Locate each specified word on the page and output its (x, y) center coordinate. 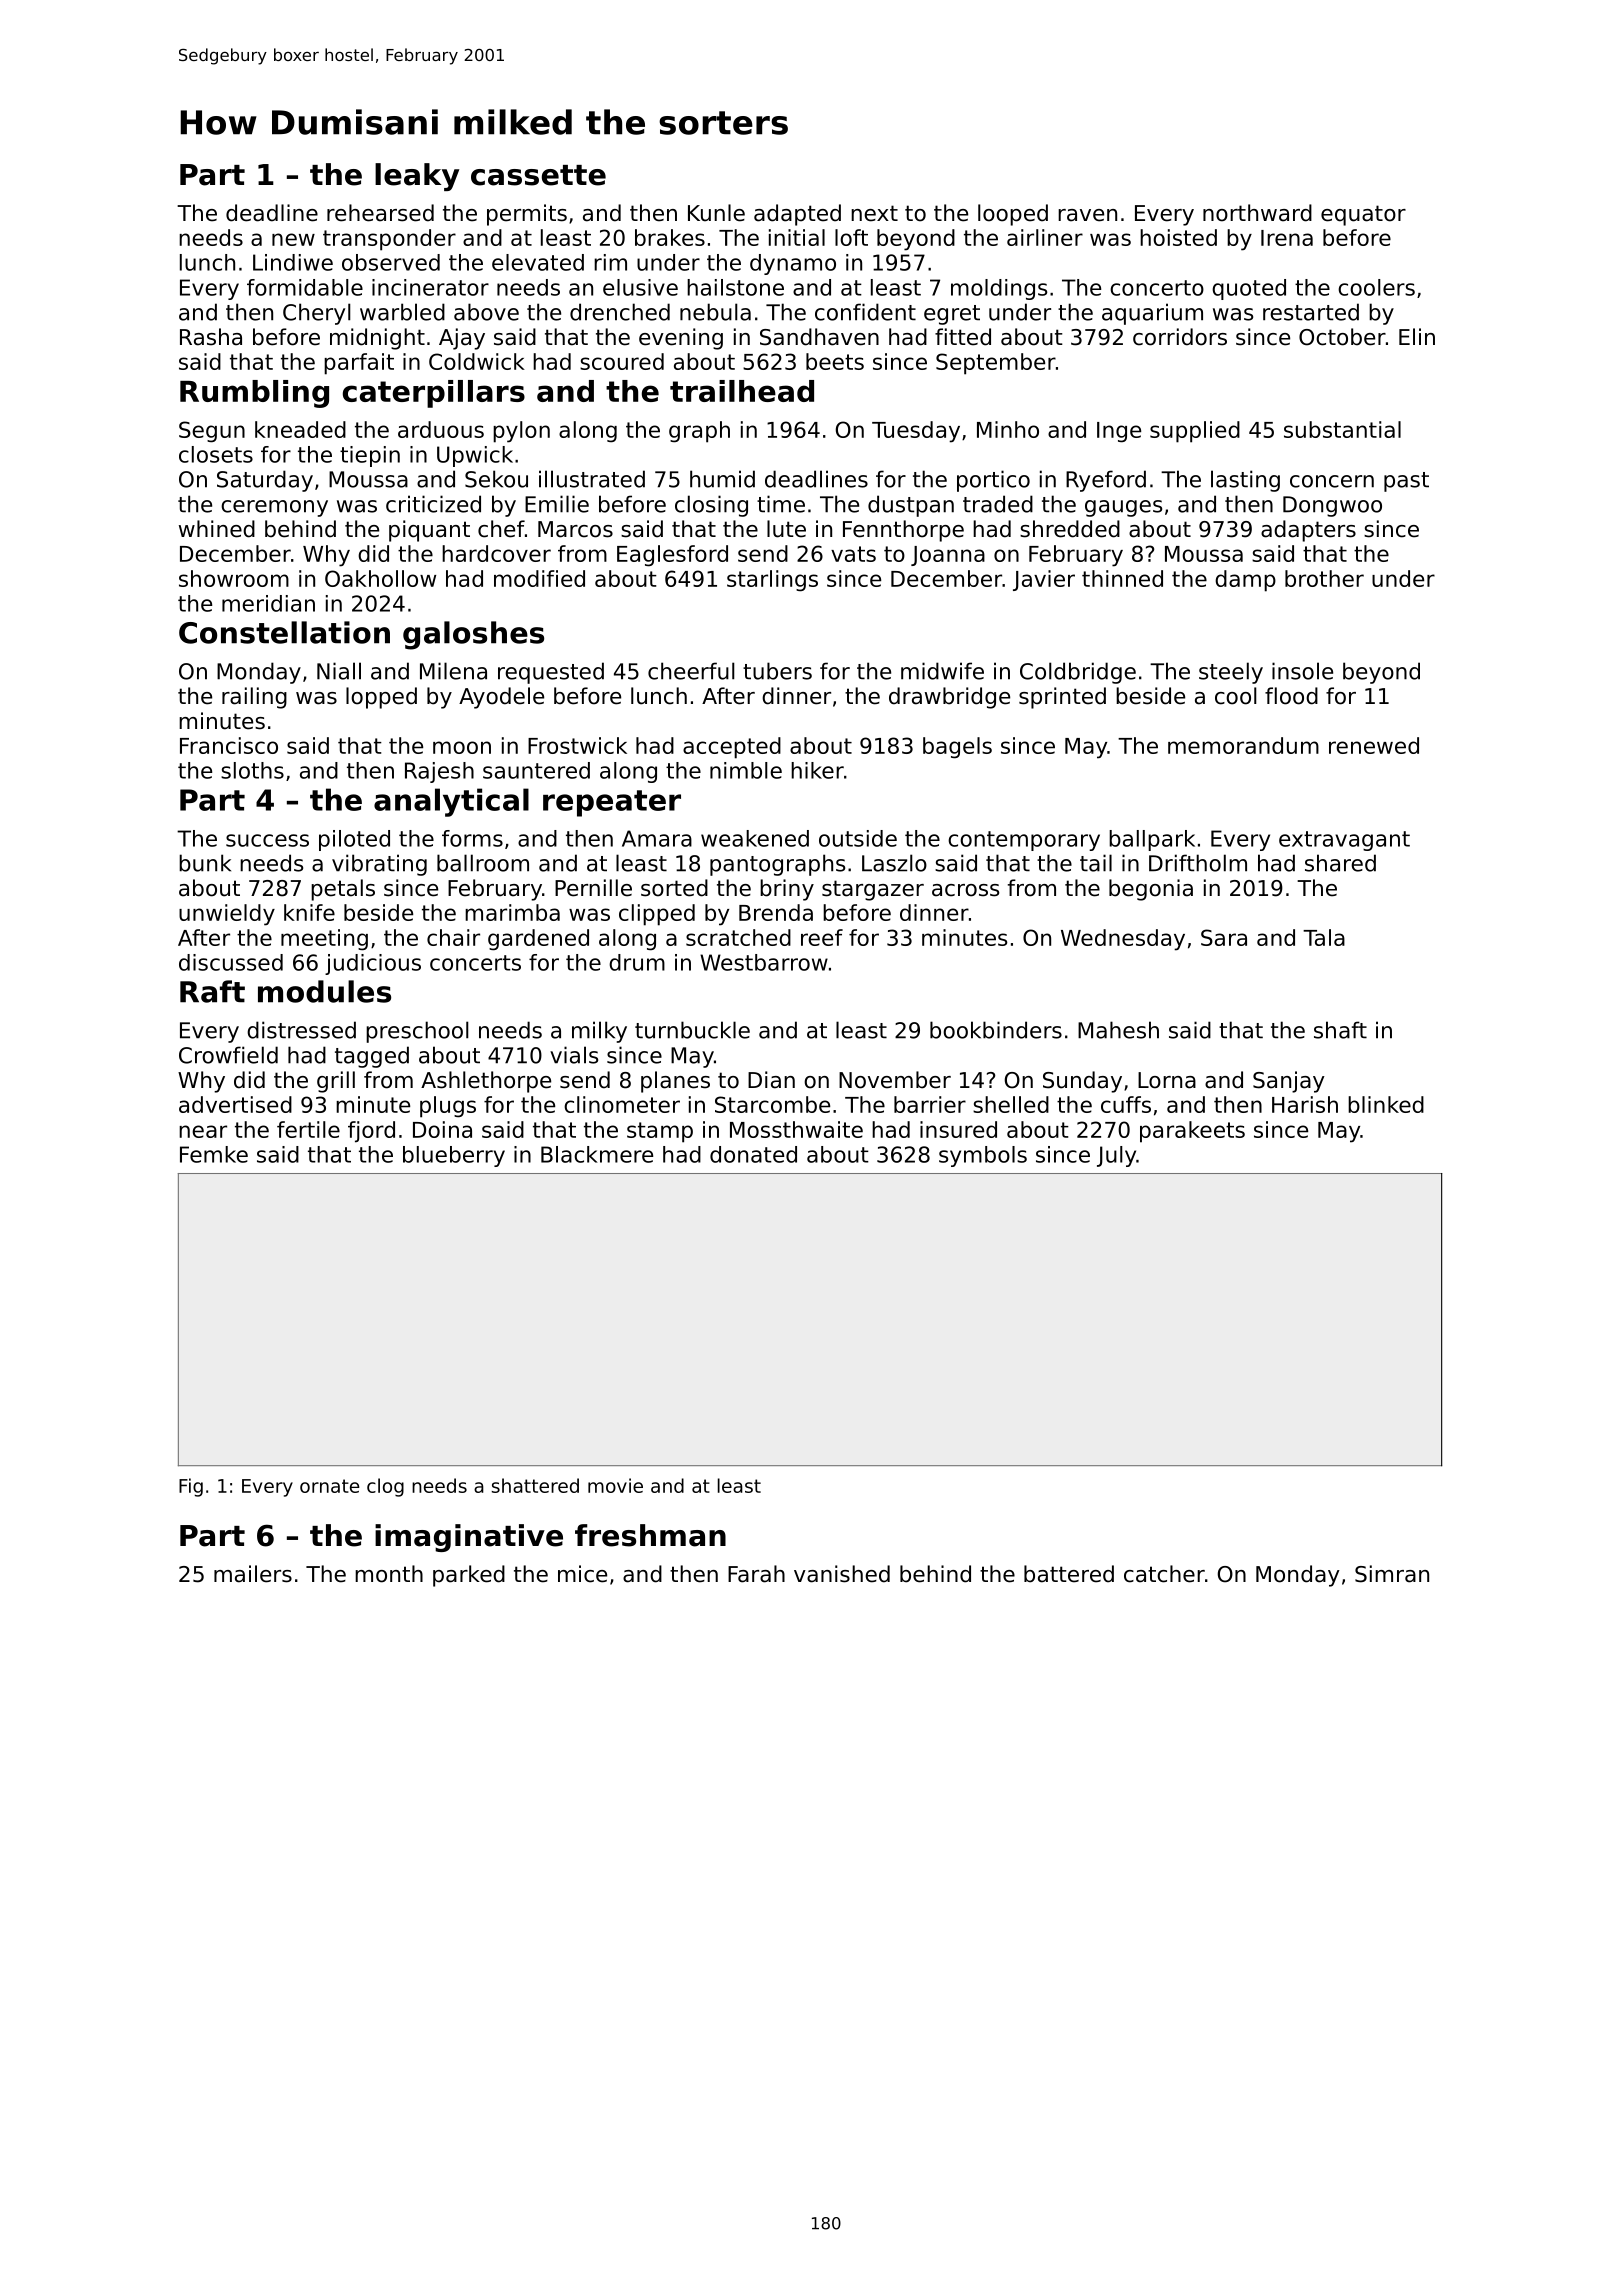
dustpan (911, 506)
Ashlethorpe (486, 1082)
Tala (1324, 937)
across (965, 890)
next (874, 213)
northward (1257, 213)
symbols (983, 1156)
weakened (755, 838)
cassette (538, 175)
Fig (191, 1487)
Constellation (284, 632)
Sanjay (1289, 1082)
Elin (1417, 336)
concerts (475, 963)
